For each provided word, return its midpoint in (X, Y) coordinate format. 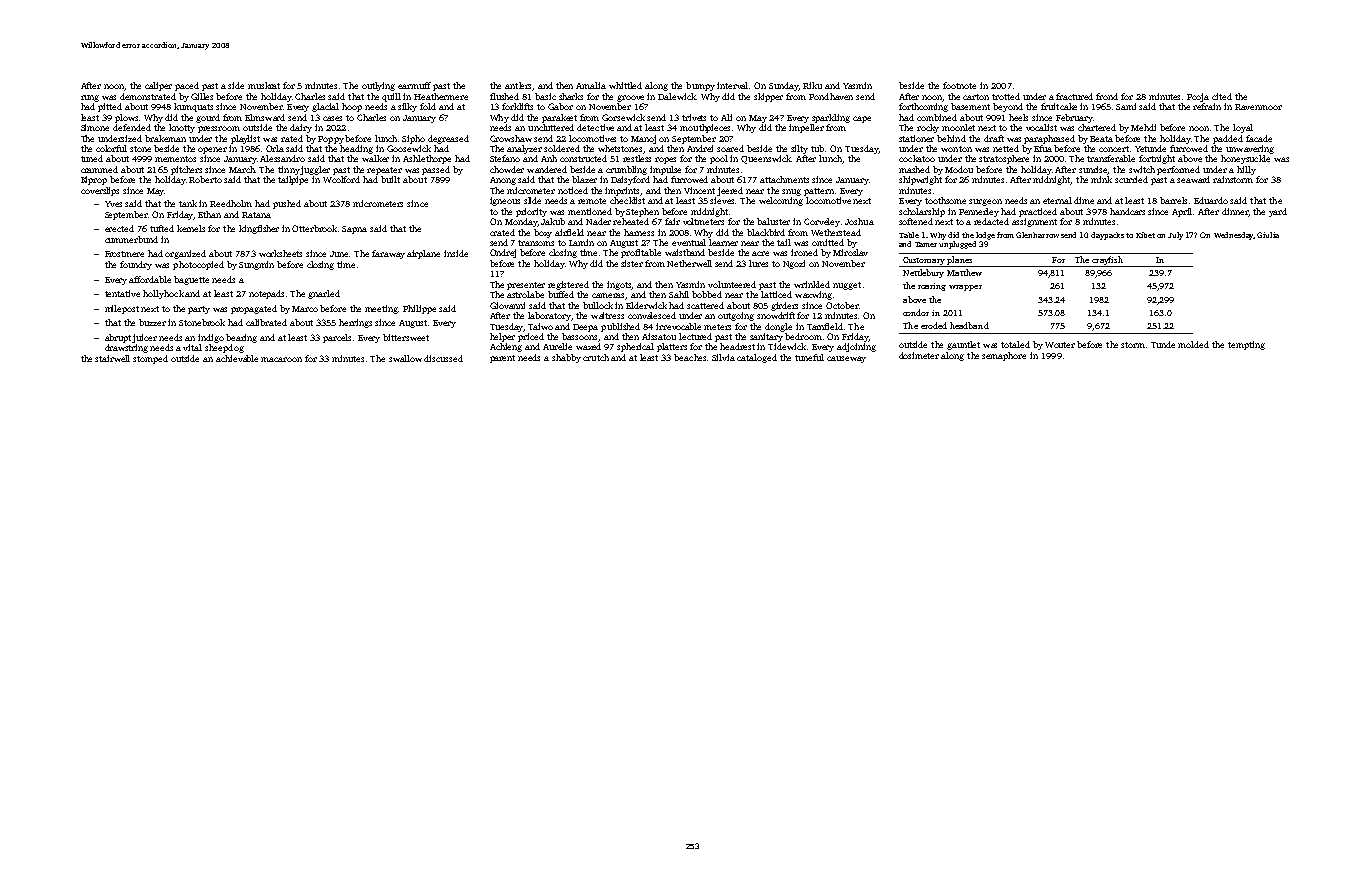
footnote (959, 85)
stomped (150, 359)
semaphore (1004, 356)
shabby (566, 358)
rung (90, 98)
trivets (694, 117)
